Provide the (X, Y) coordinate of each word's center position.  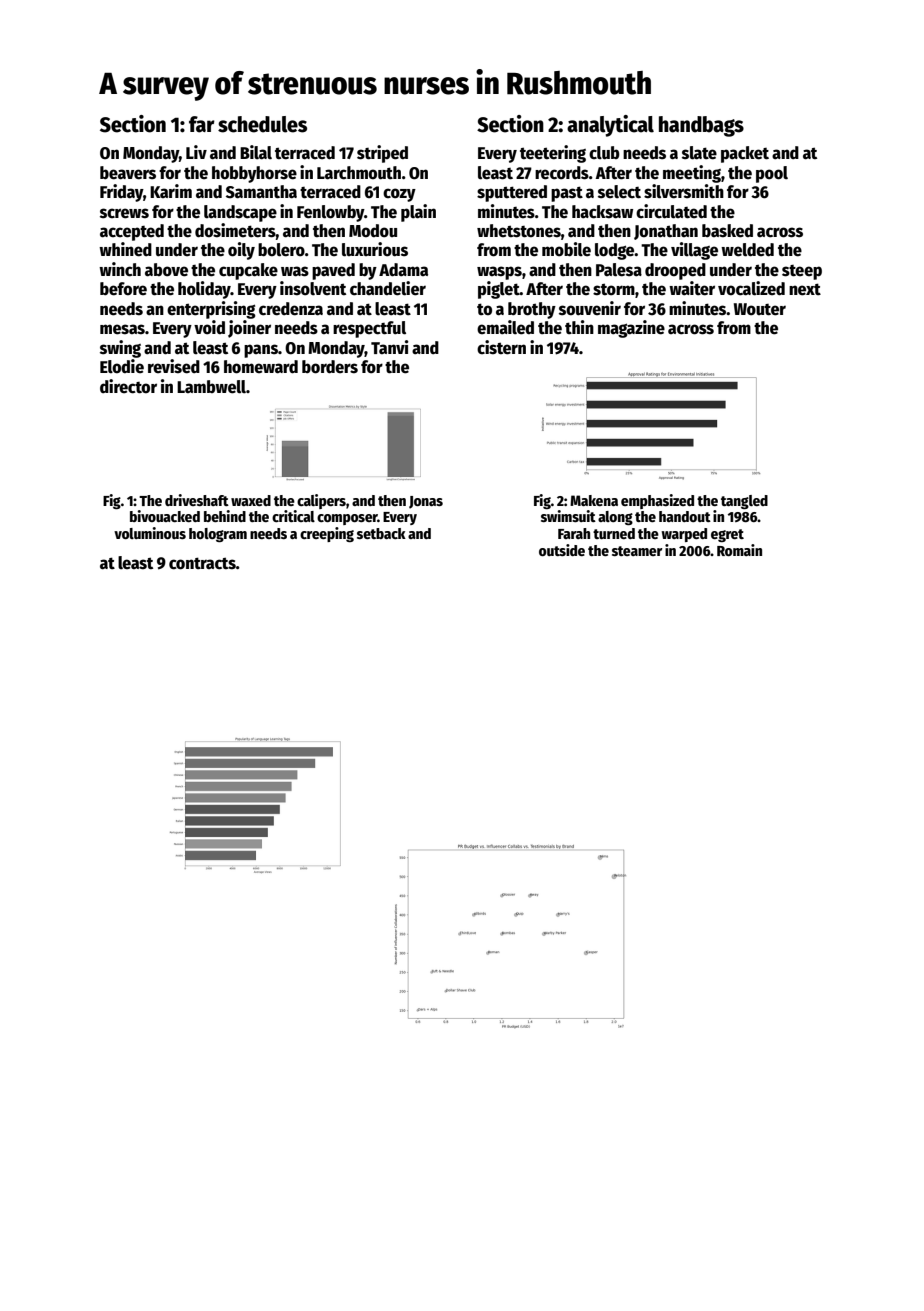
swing (120, 349)
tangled (744, 502)
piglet (499, 290)
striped (382, 154)
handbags (701, 126)
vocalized (751, 288)
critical (293, 516)
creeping (327, 534)
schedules (262, 124)
